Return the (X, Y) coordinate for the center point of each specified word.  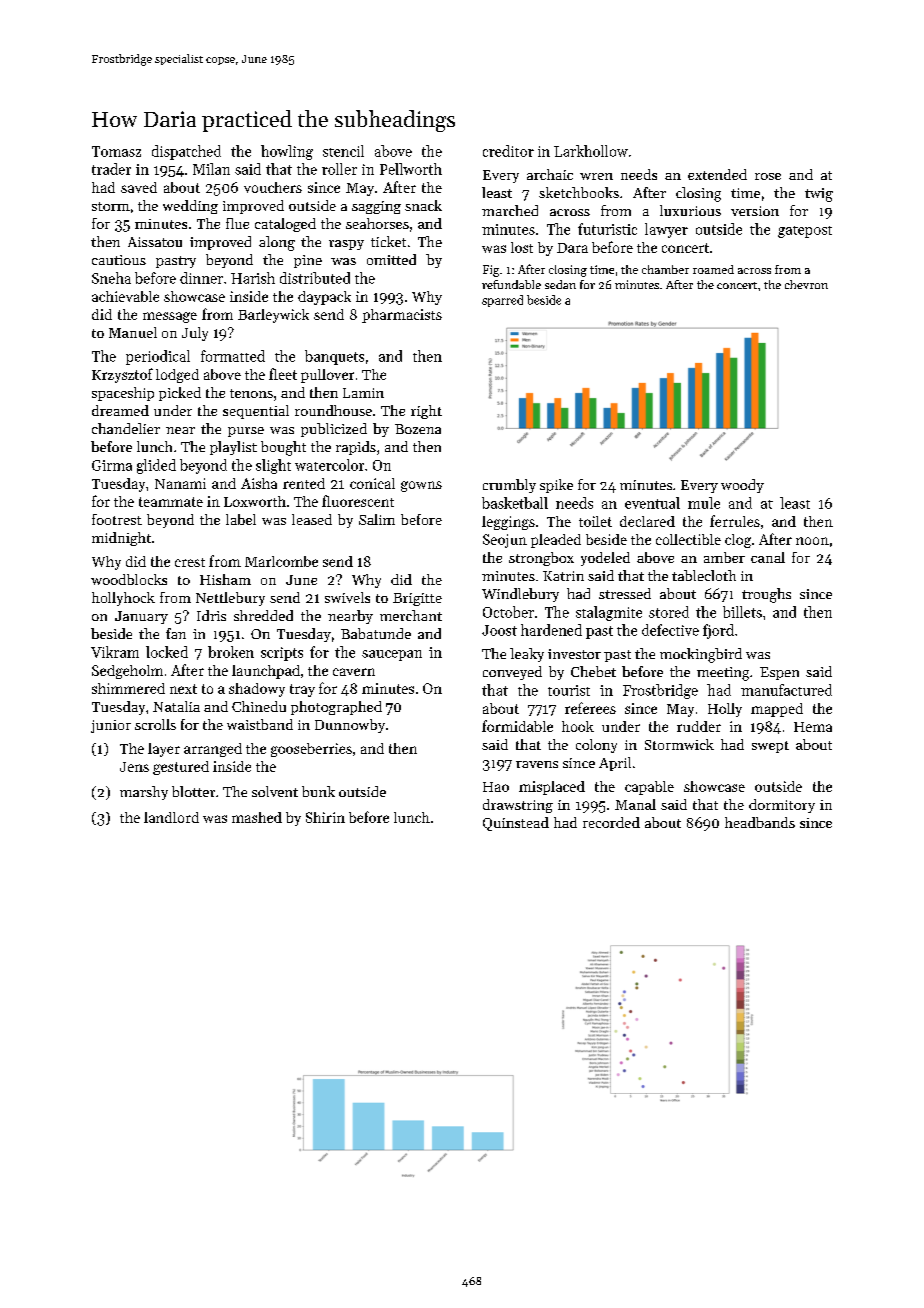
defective (670, 630)
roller (339, 169)
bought (283, 448)
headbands (760, 822)
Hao (496, 787)
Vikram (115, 652)
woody (742, 486)
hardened (551, 630)
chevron (806, 284)
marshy (144, 793)
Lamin (363, 393)
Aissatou (155, 242)
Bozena (418, 429)
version (755, 211)
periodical (158, 357)
